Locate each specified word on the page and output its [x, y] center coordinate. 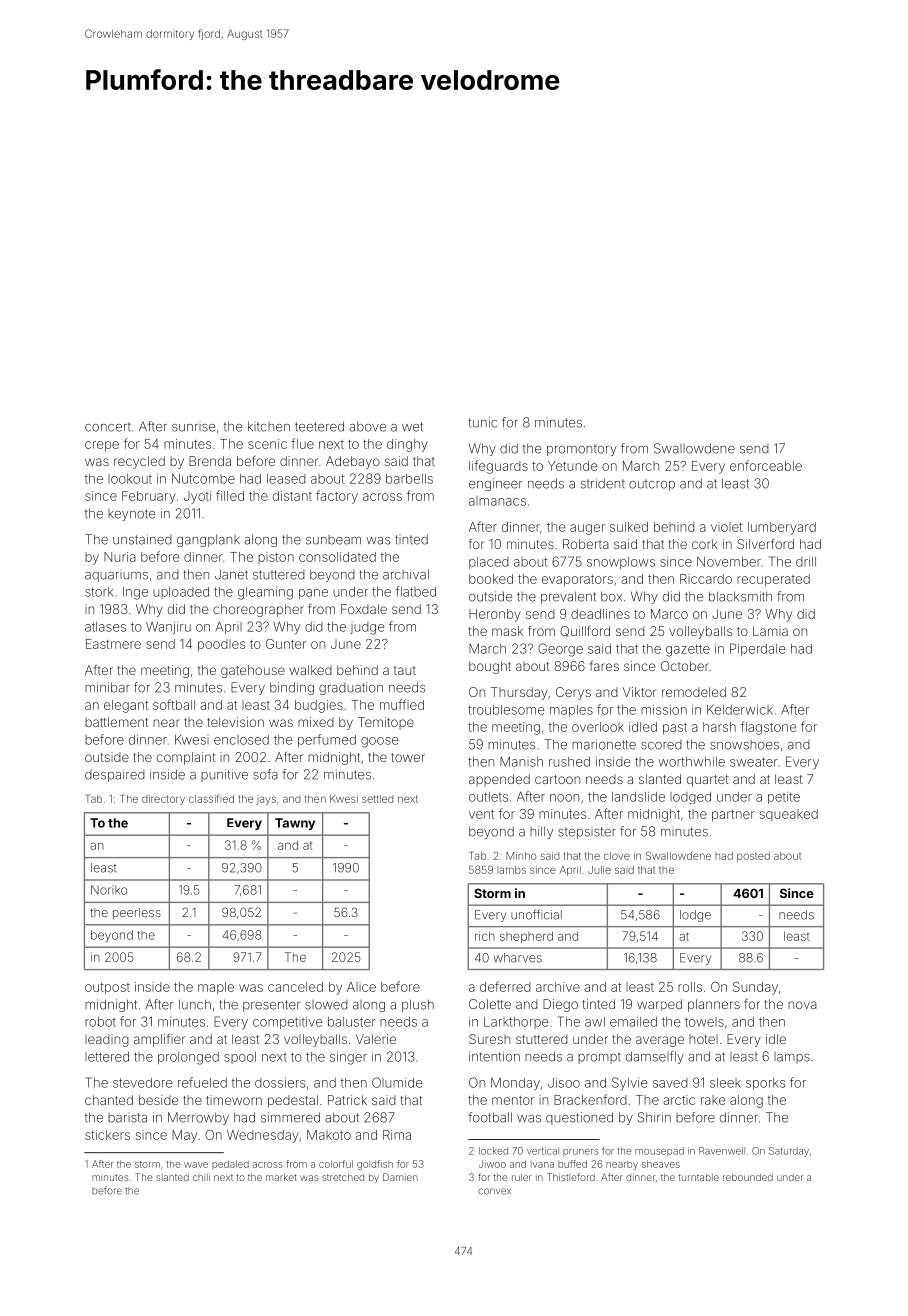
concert [108, 427]
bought [490, 667]
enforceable [766, 465]
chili [201, 1177]
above [367, 426]
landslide [638, 797]
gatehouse [253, 671]
